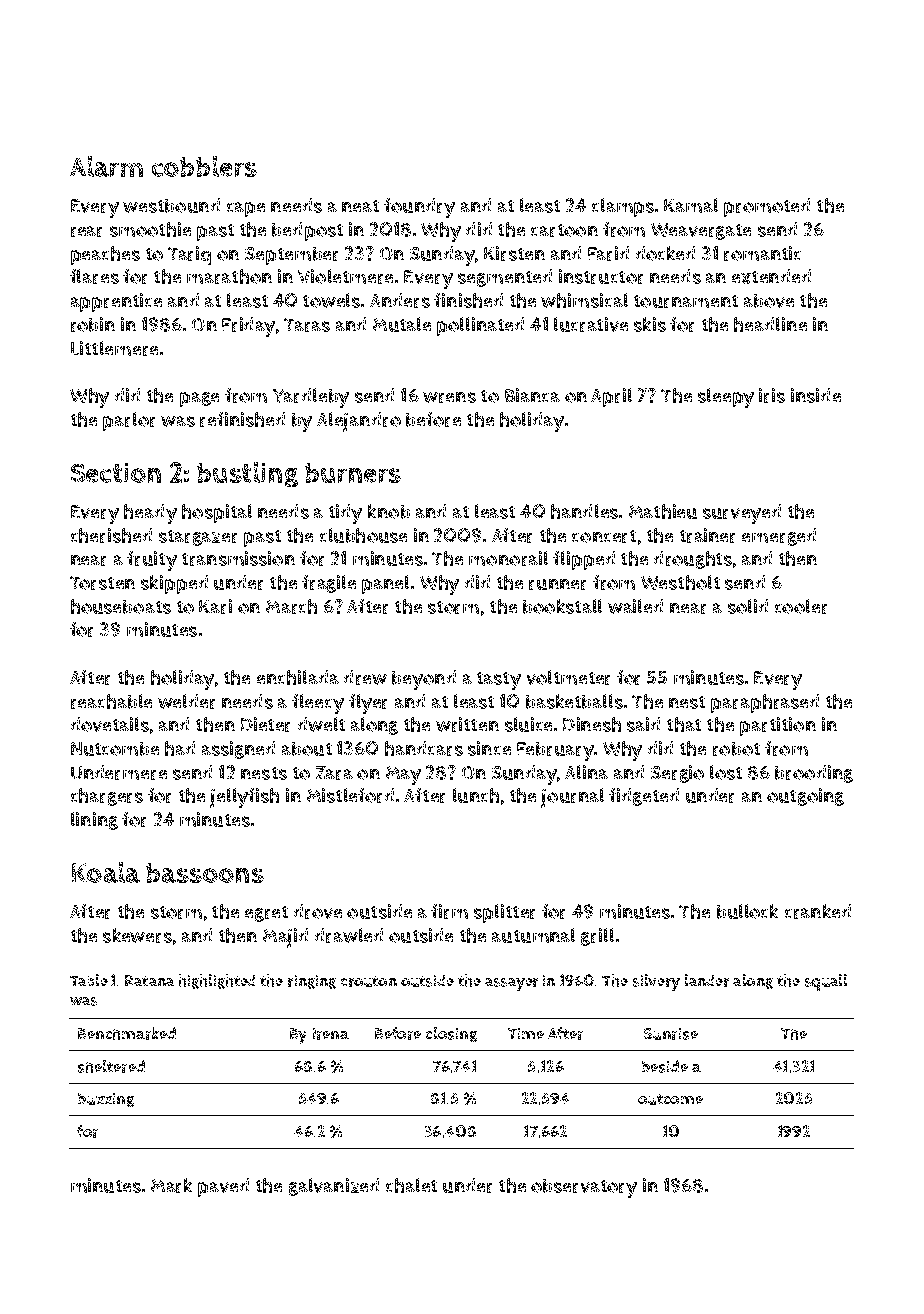 This screenshot has height=1314, width=924. What do you see at coordinates (199, 399) in the screenshot?
I see `page` at bounding box center [199, 399].
